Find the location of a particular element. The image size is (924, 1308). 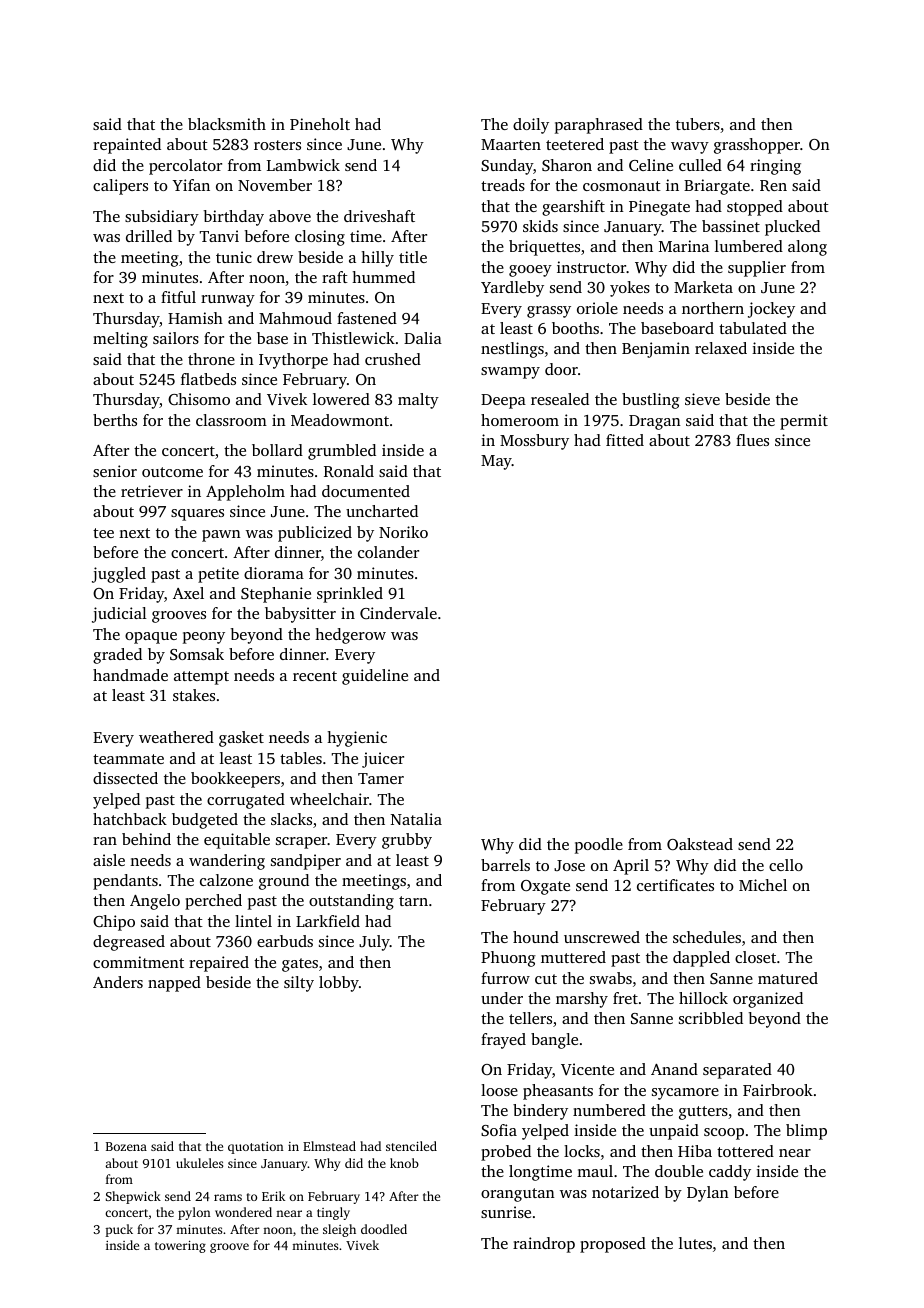

stakes is located at coordinates (194, 695).
